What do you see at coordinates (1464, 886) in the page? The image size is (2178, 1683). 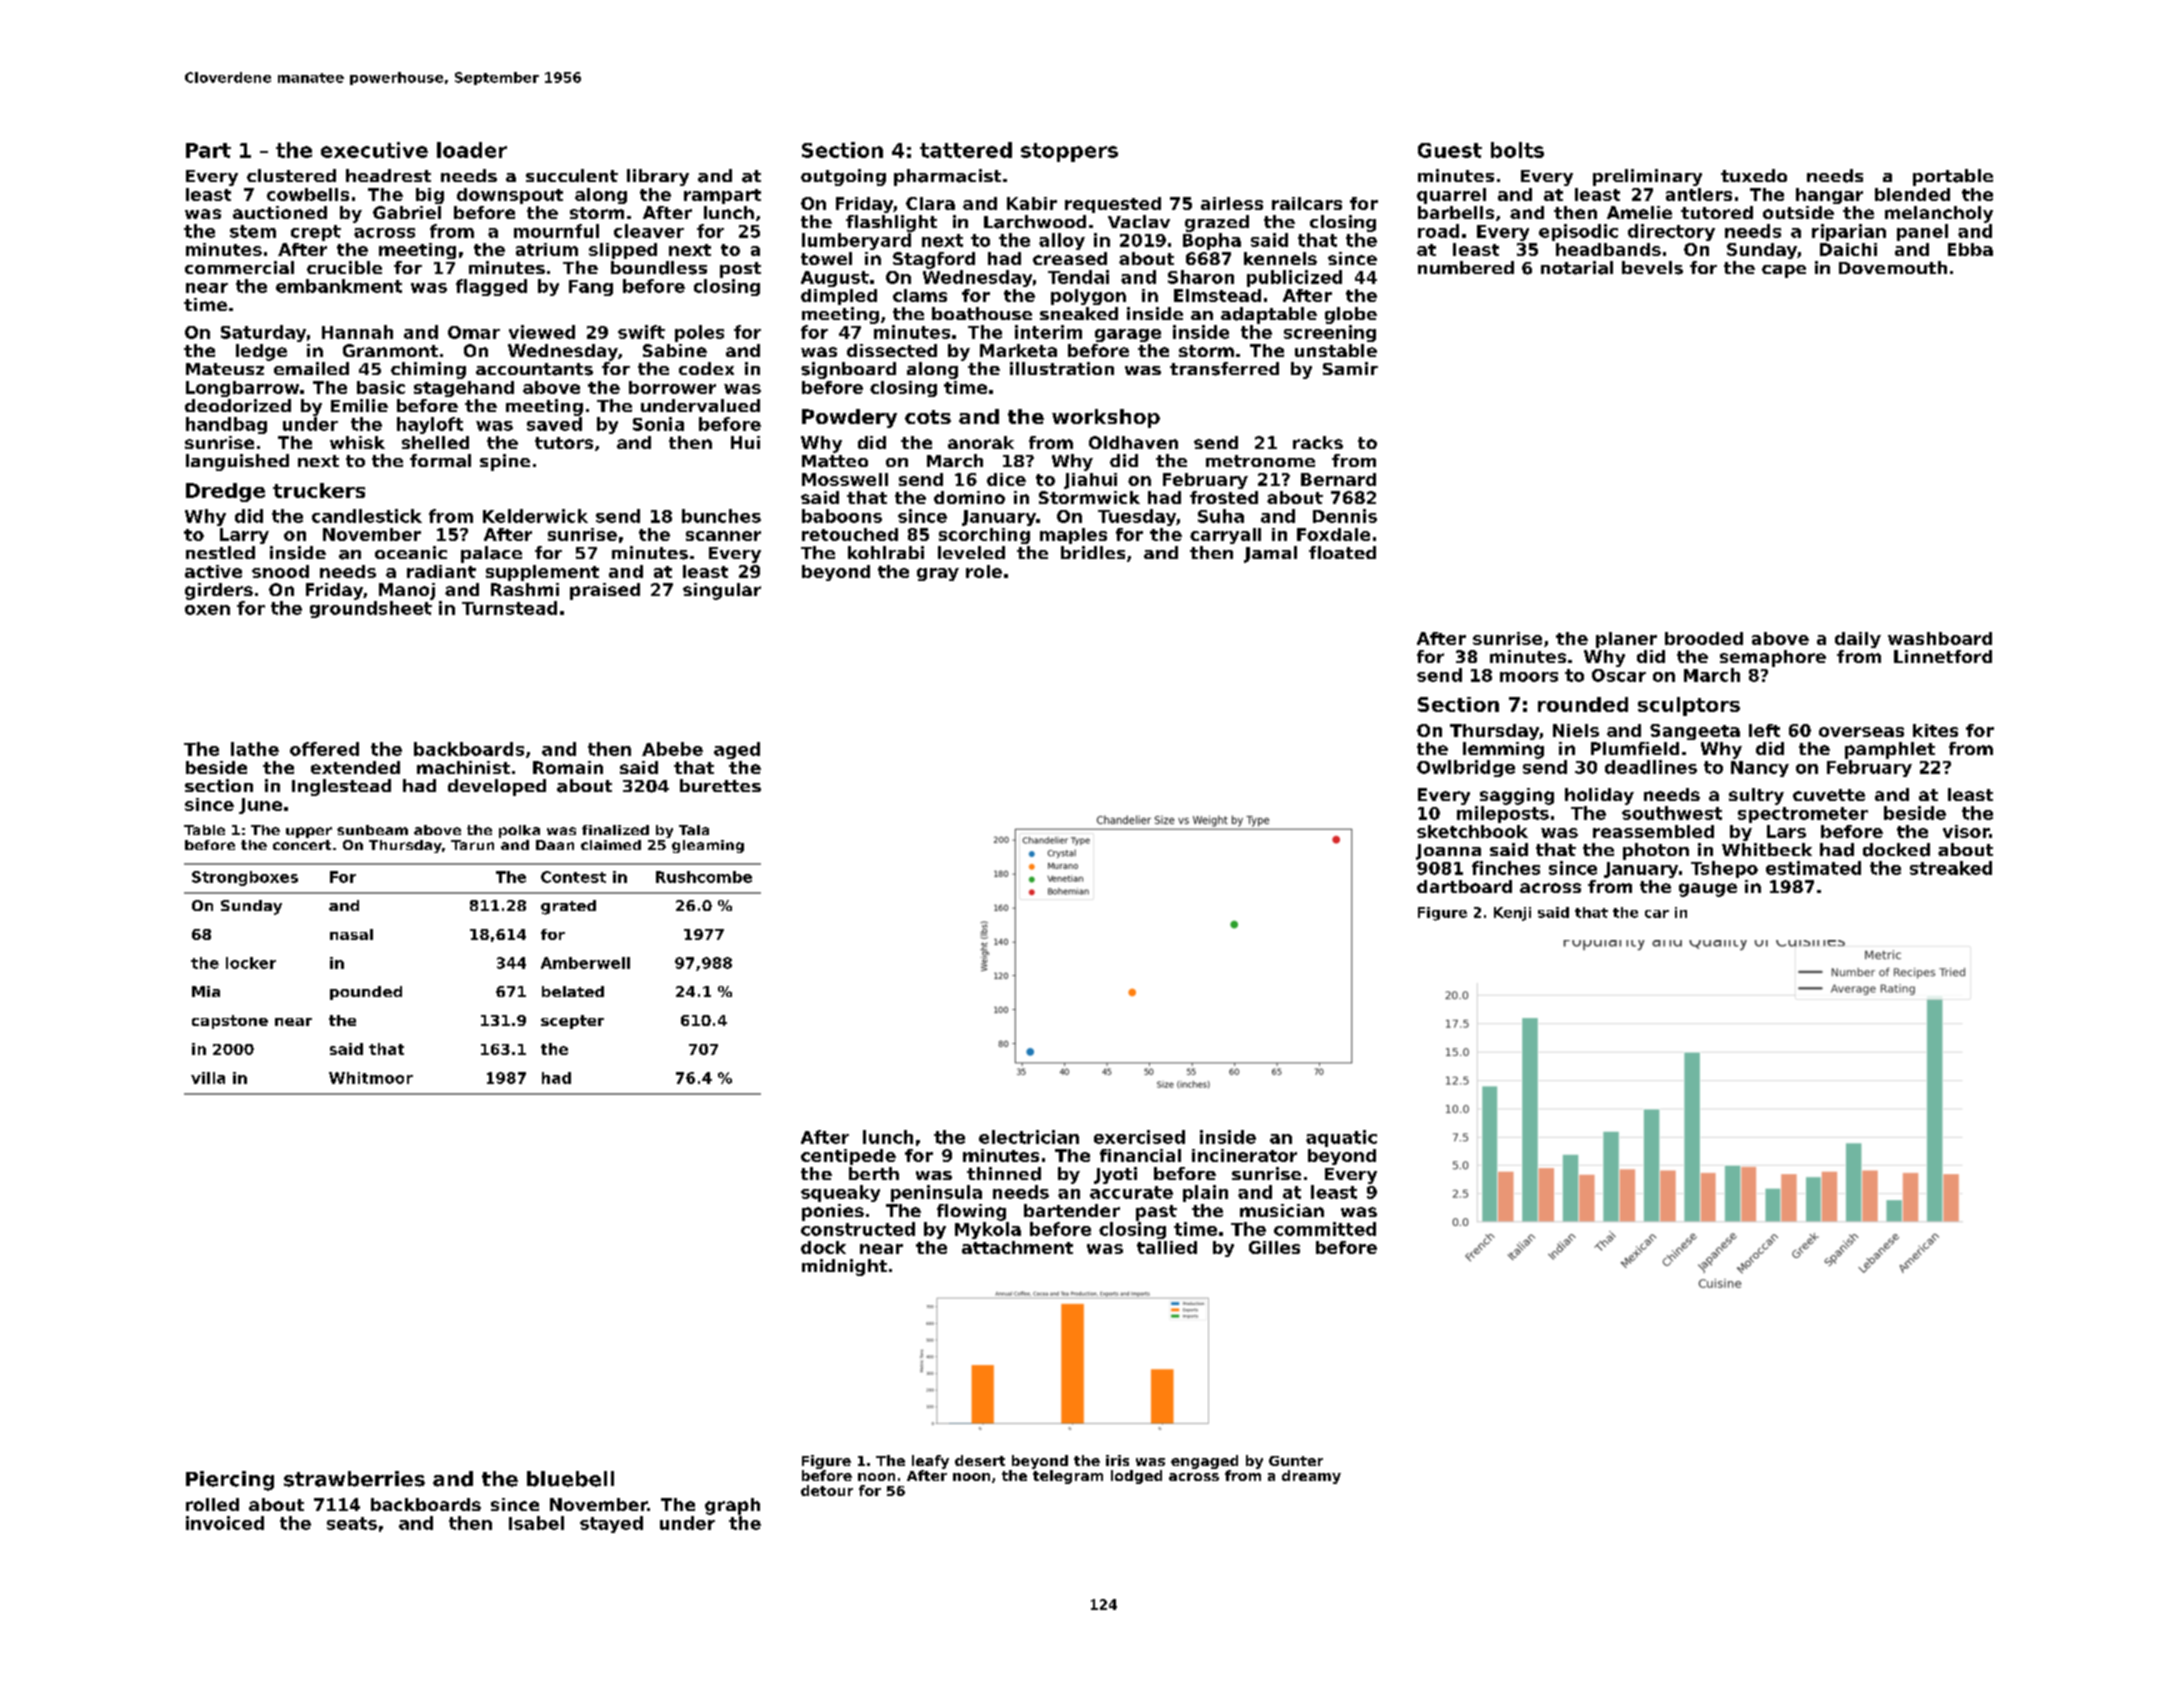 I see `dartboard` at bounding box center [1464, 886].
